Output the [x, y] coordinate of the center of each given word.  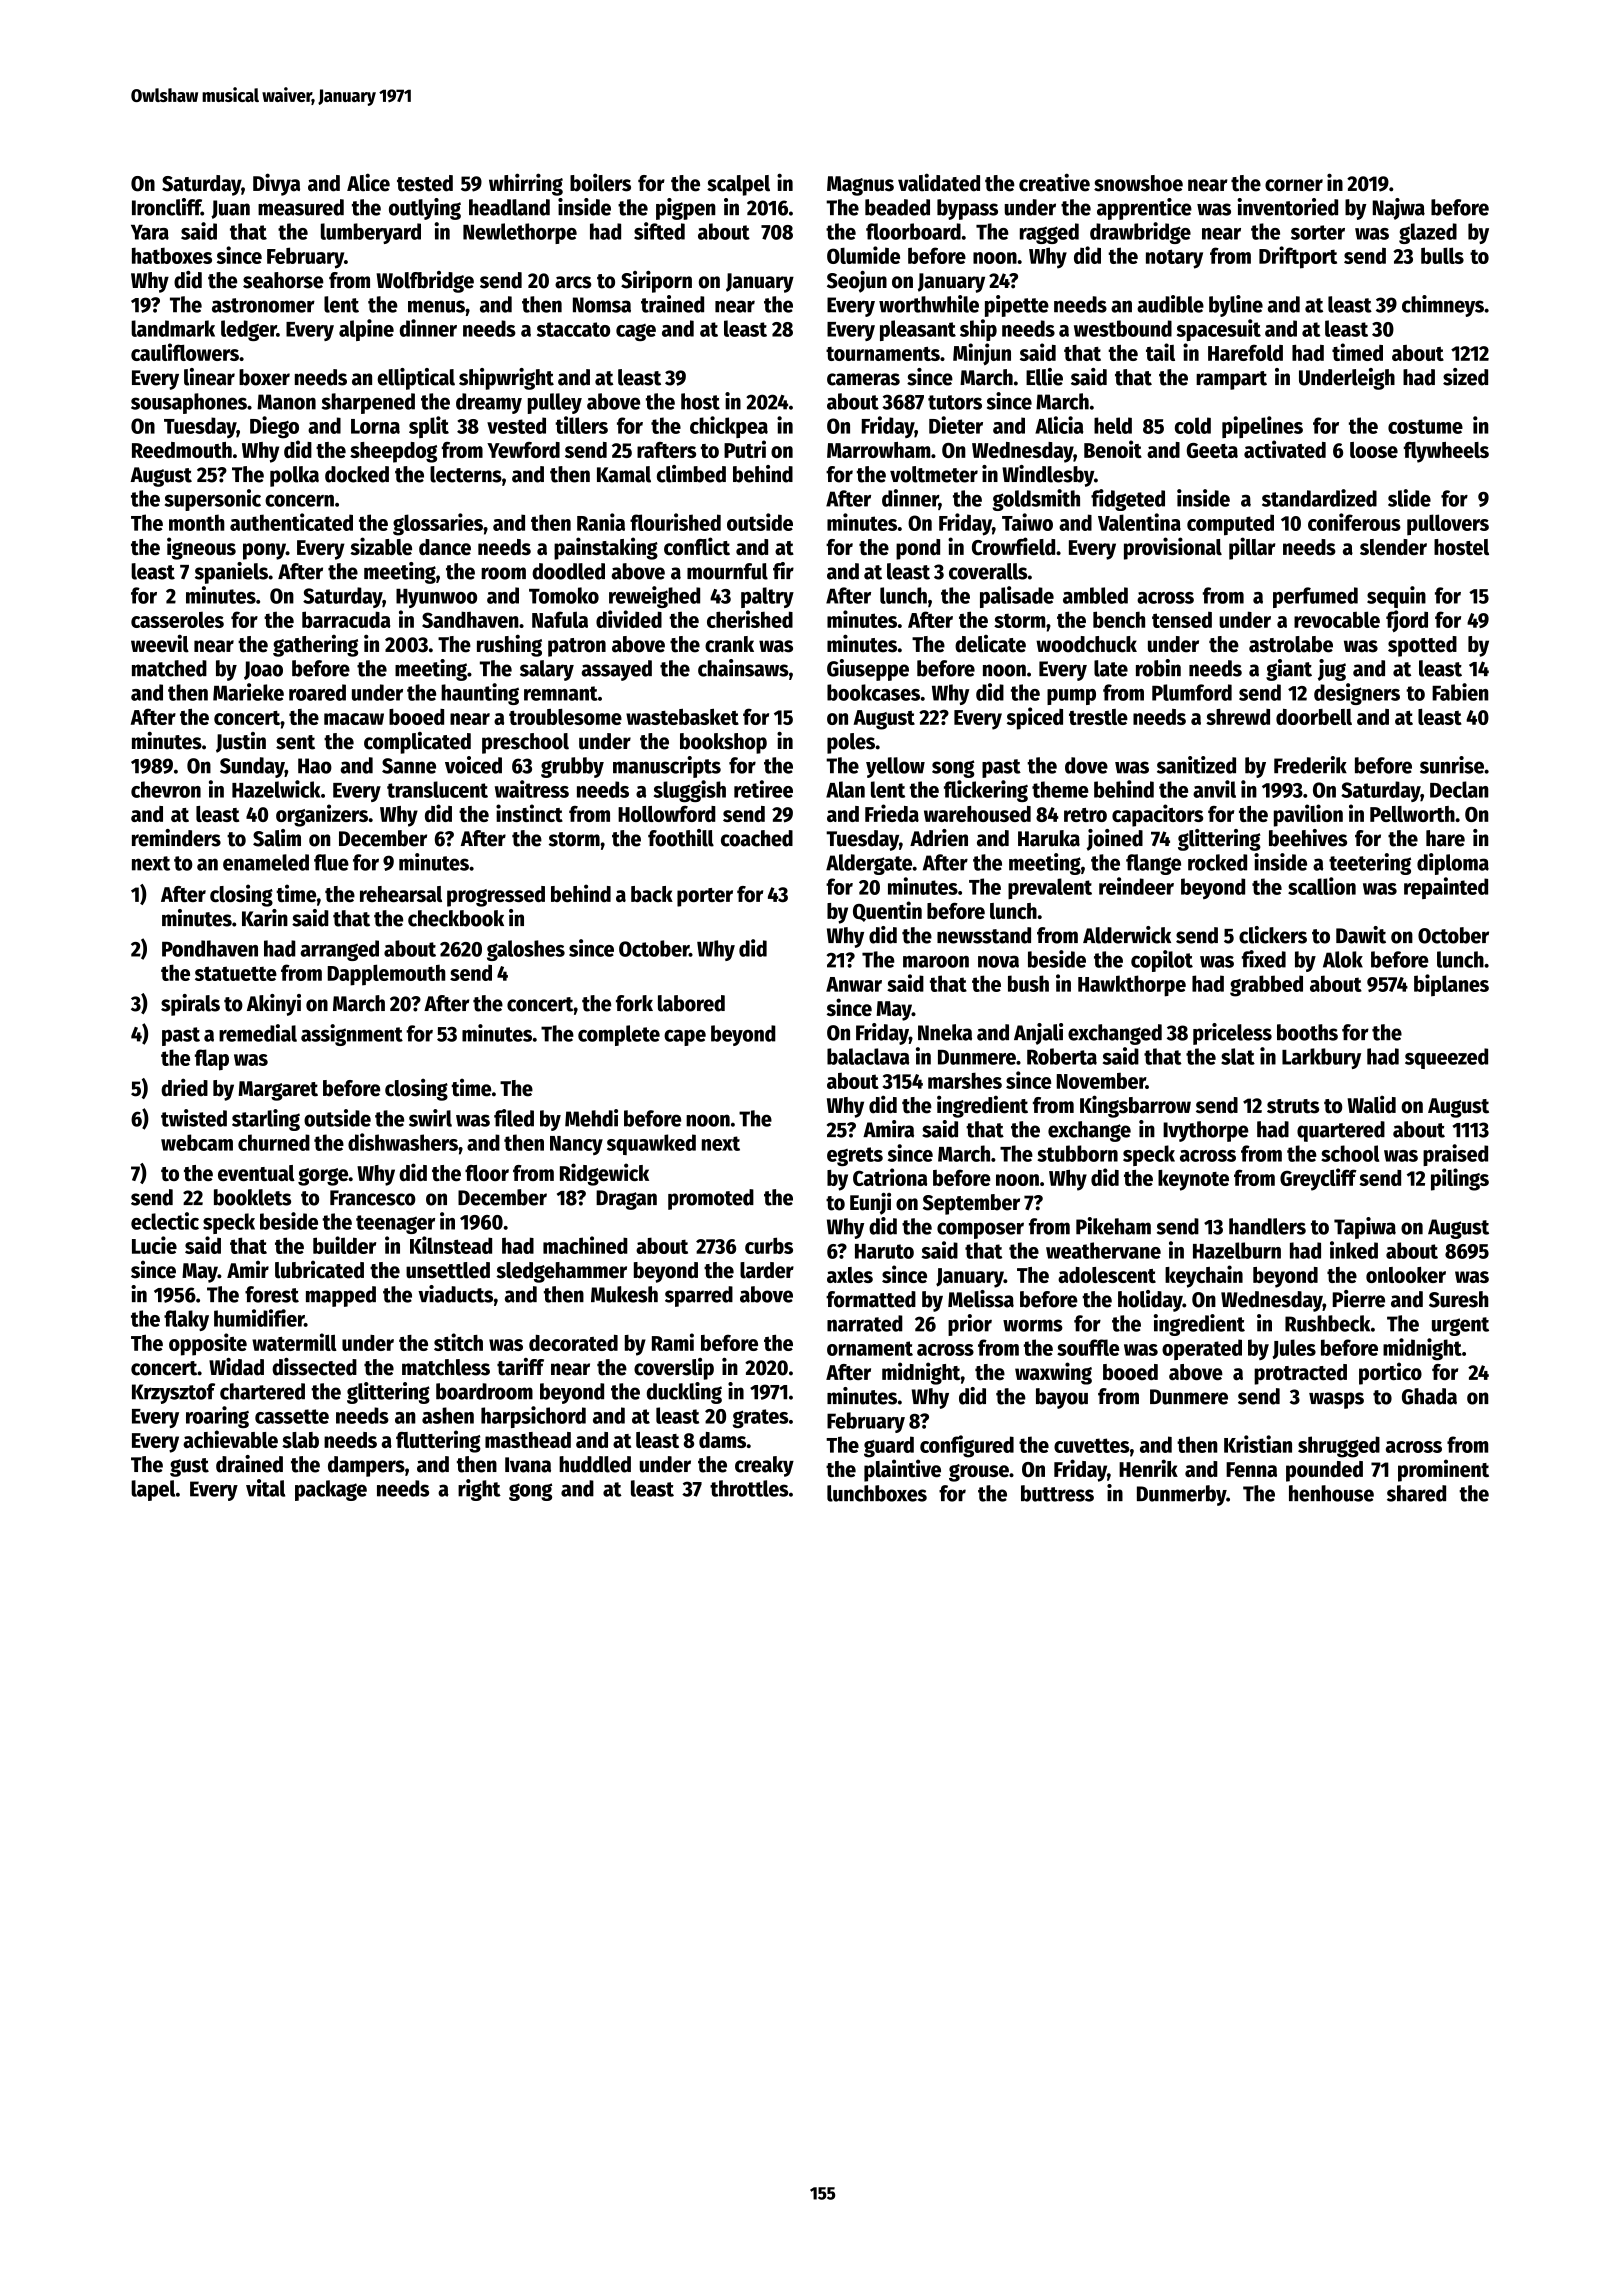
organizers [322, 815]
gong [530, 1492]
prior [970, 1325]
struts [1293, 1106]
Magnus [860, 186]
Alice [368, 182]
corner [1294, 185]
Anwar [854, 984]
